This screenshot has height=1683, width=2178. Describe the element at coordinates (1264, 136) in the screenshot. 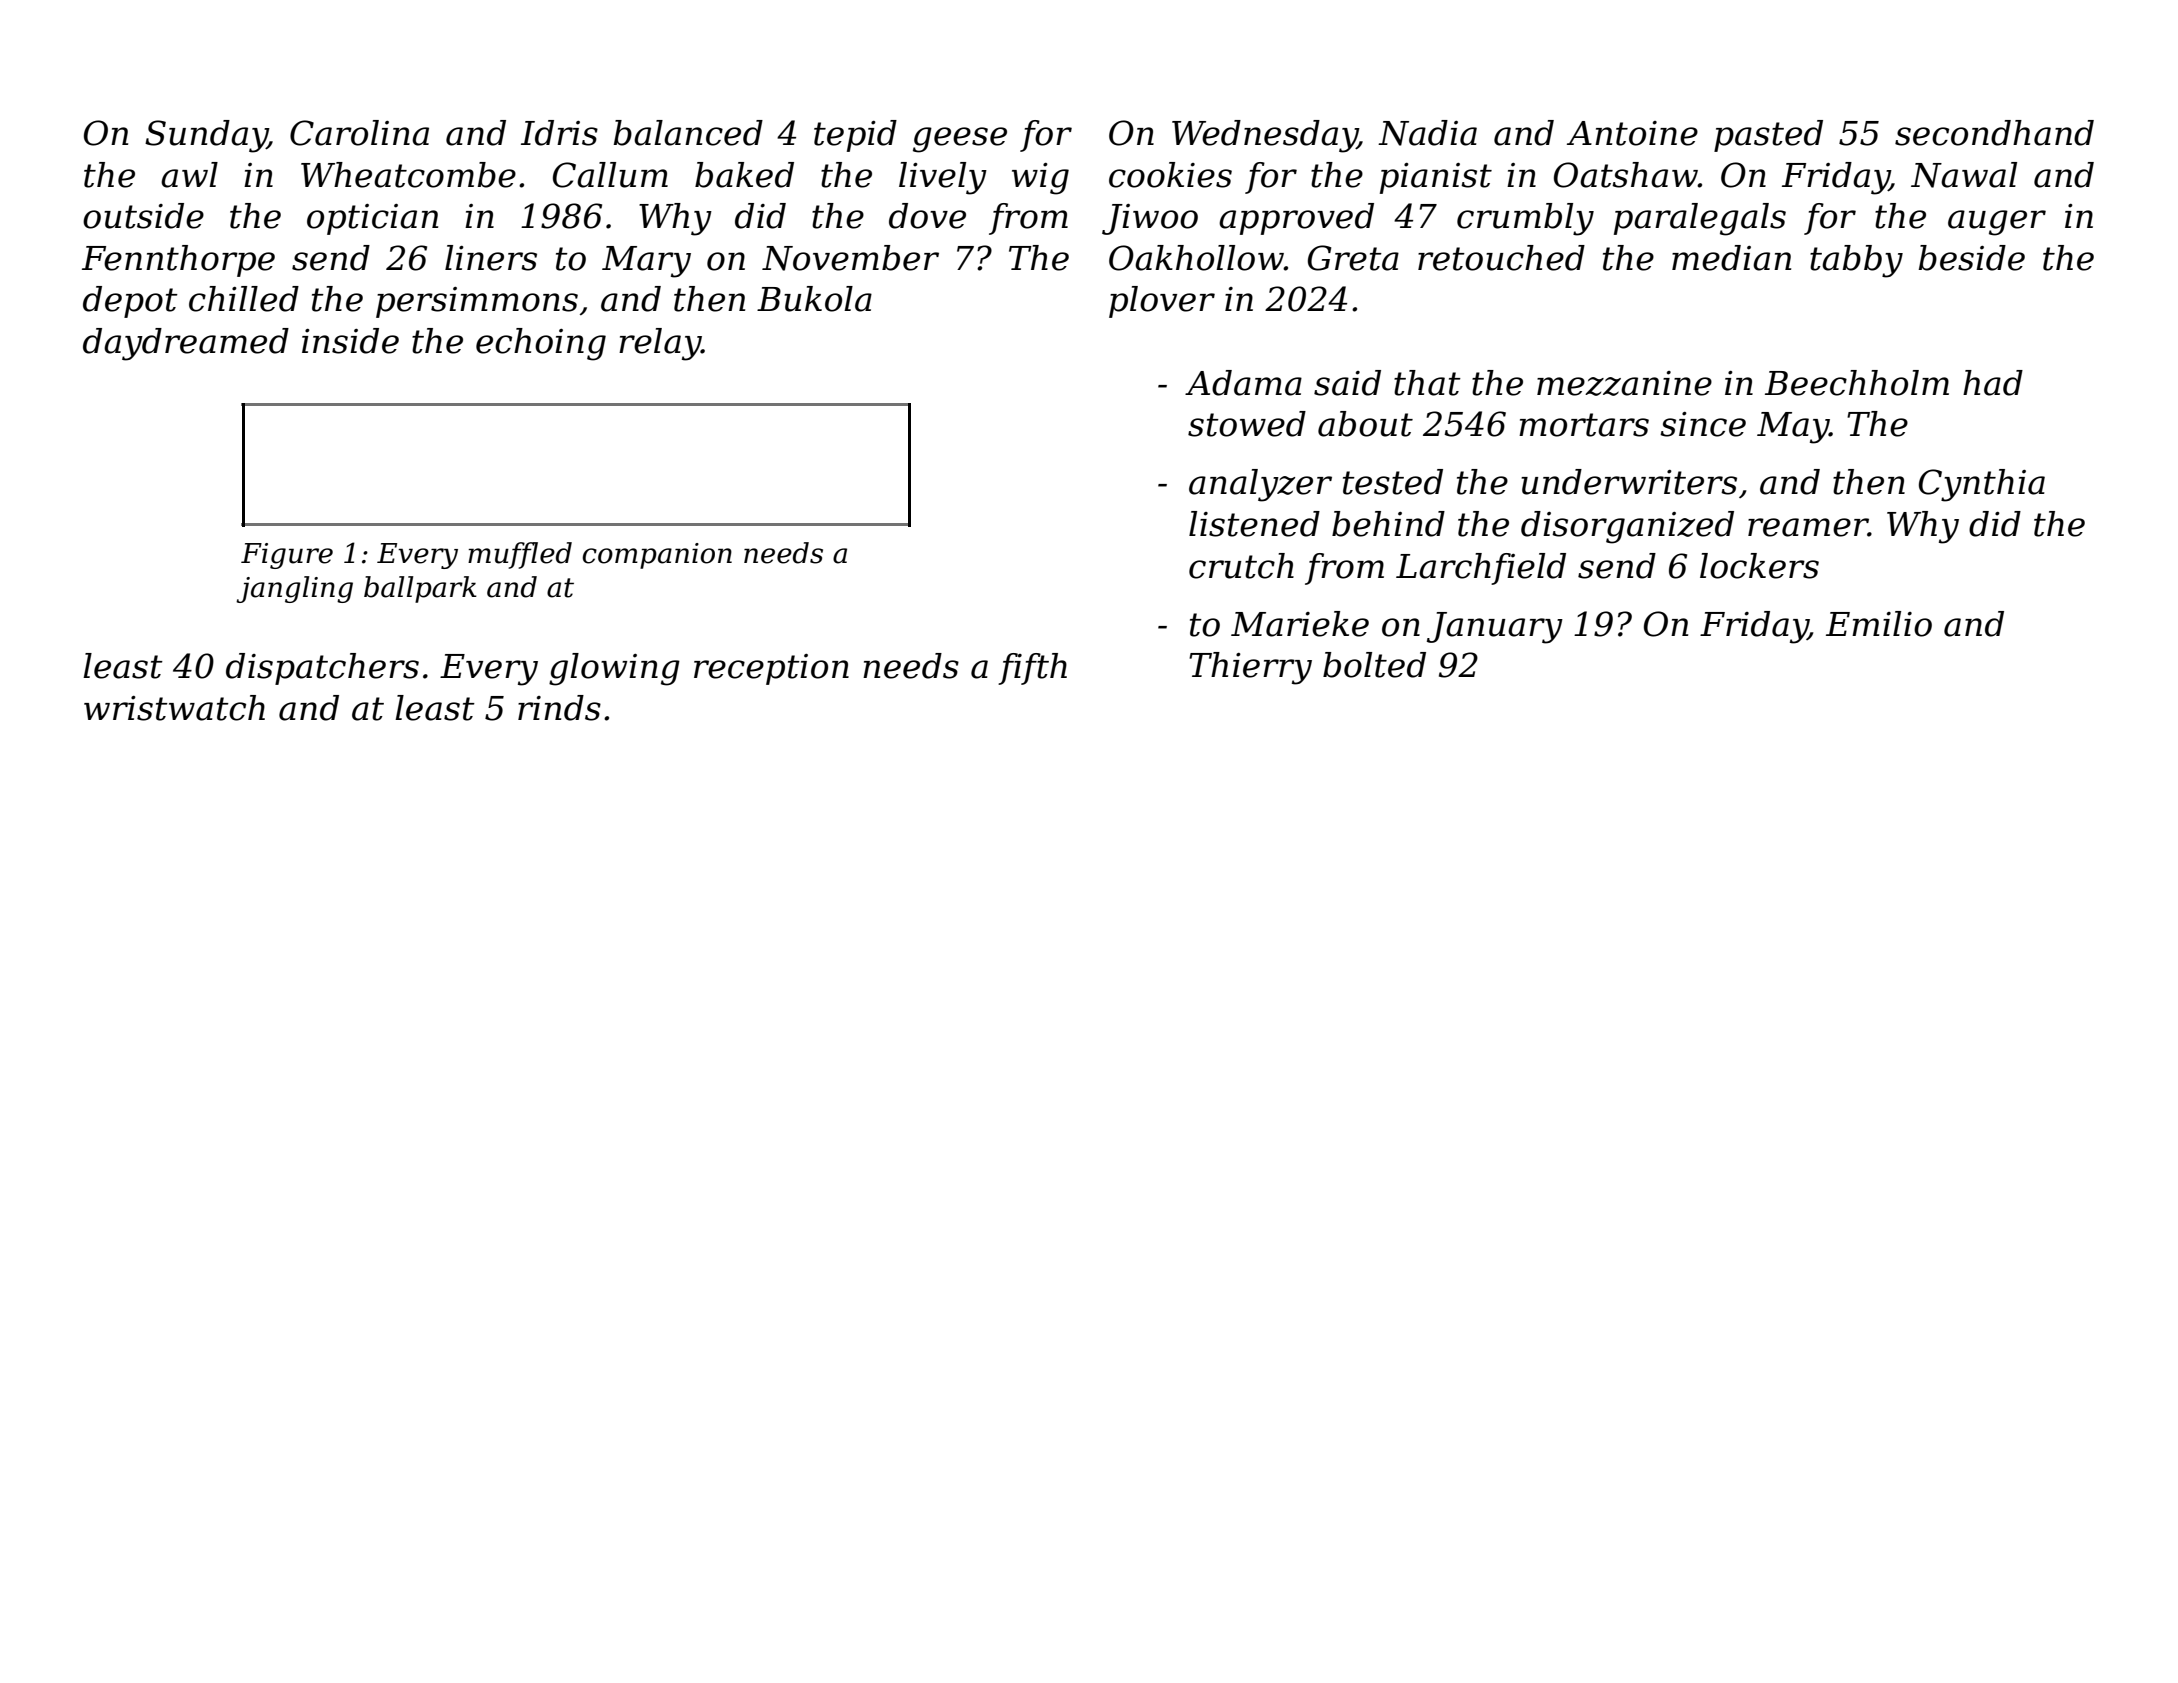

I see `Wednesday` at that location.
